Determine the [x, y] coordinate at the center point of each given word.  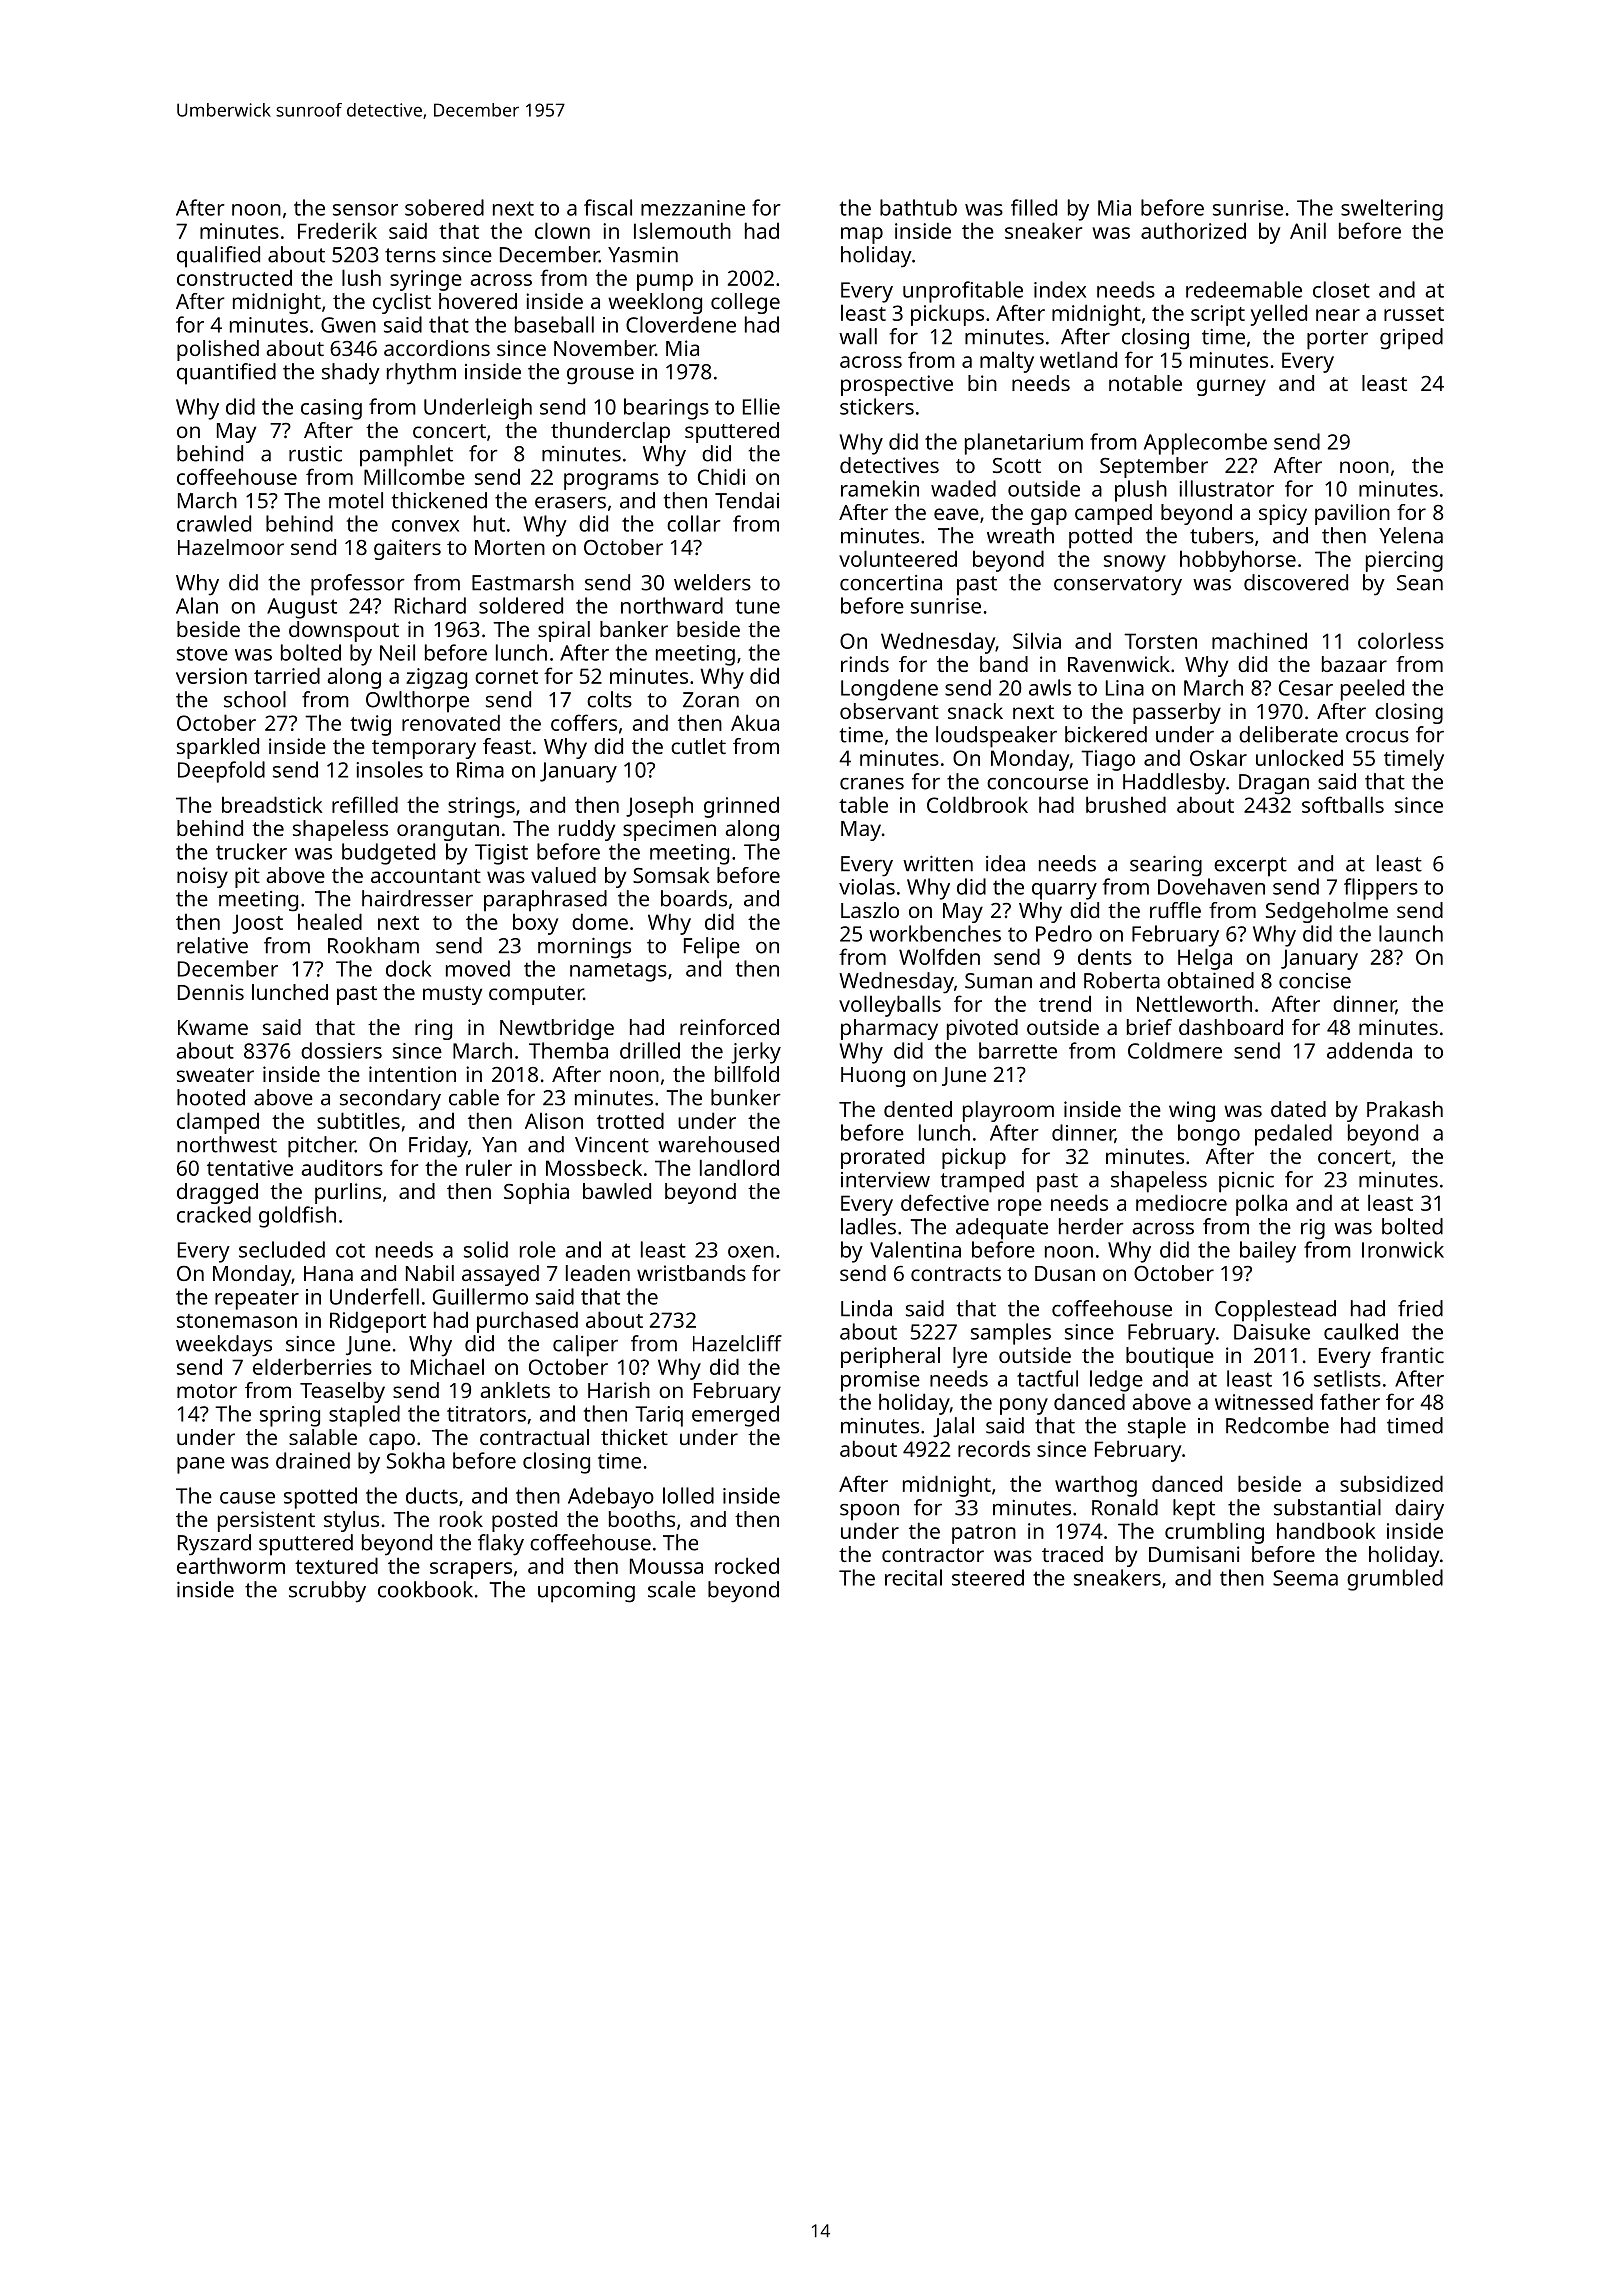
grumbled [1395, 1580]
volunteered [898, 558]
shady [351, 374]
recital [913, 1577]
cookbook [425, 1589]
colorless [1401, 640]
